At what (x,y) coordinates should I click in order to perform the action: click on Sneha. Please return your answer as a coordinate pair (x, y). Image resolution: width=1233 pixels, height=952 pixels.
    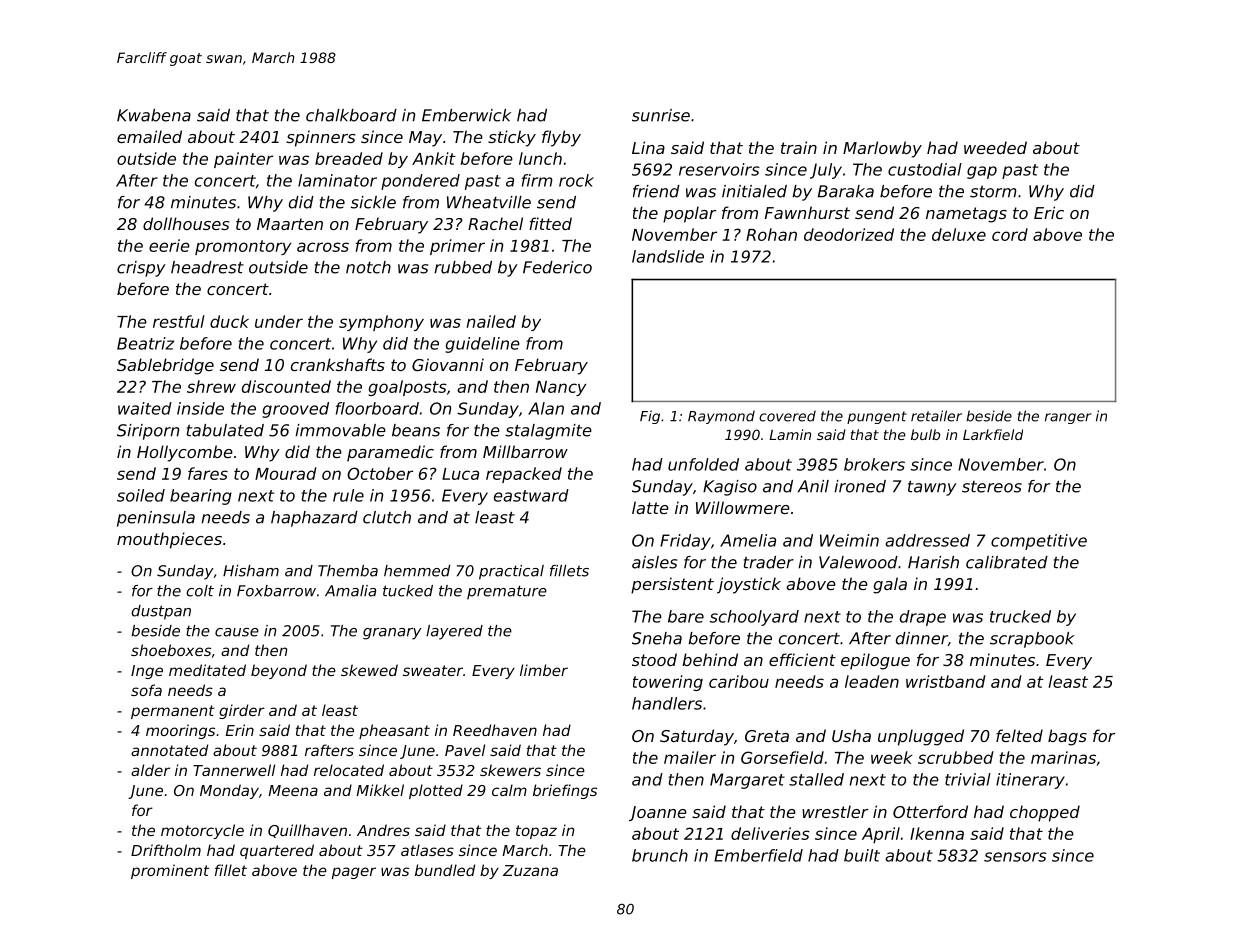
    Looking at the image, I should click on (657, 638).
